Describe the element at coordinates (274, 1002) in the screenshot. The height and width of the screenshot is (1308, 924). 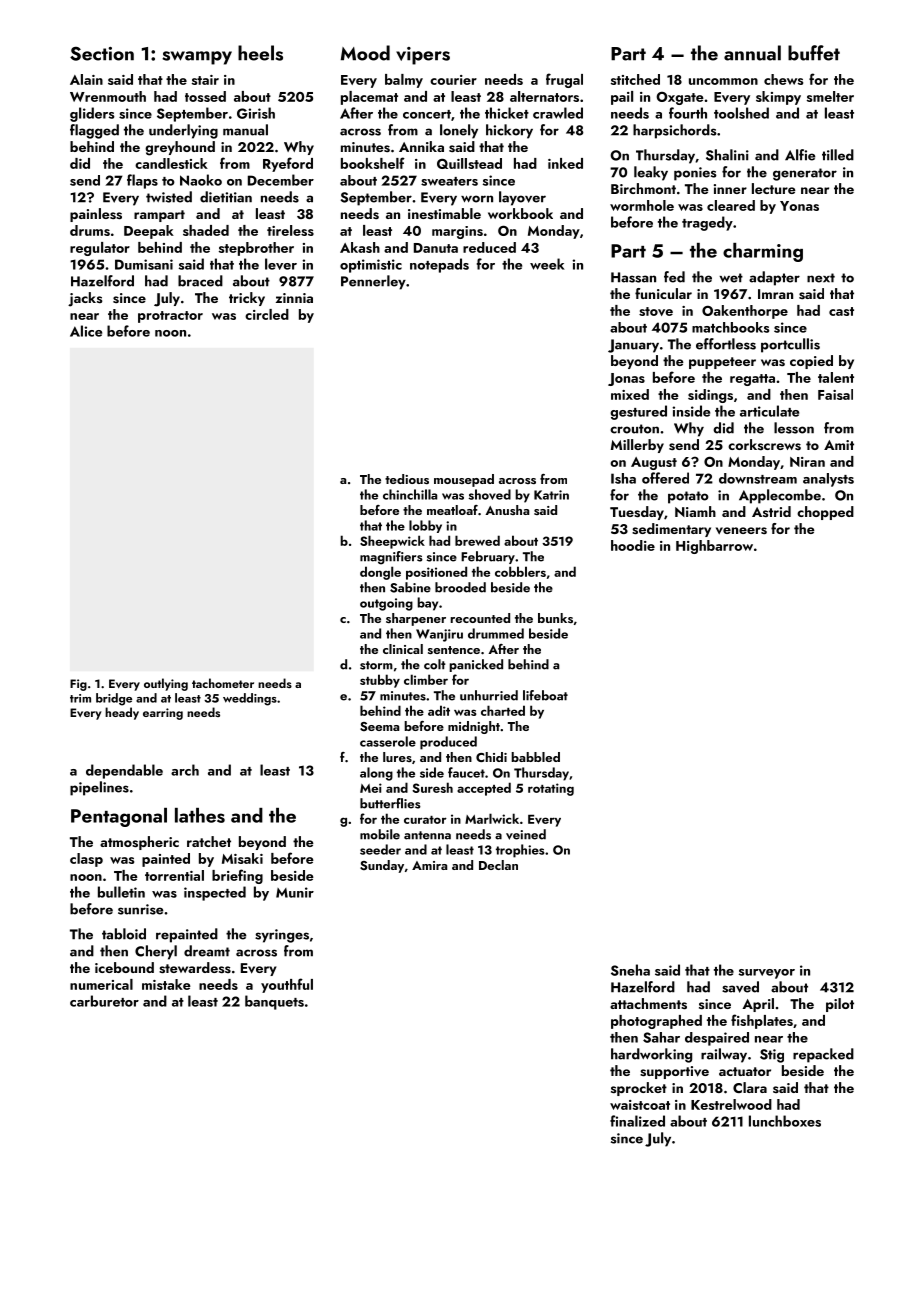
I see `banquets` at that location.
